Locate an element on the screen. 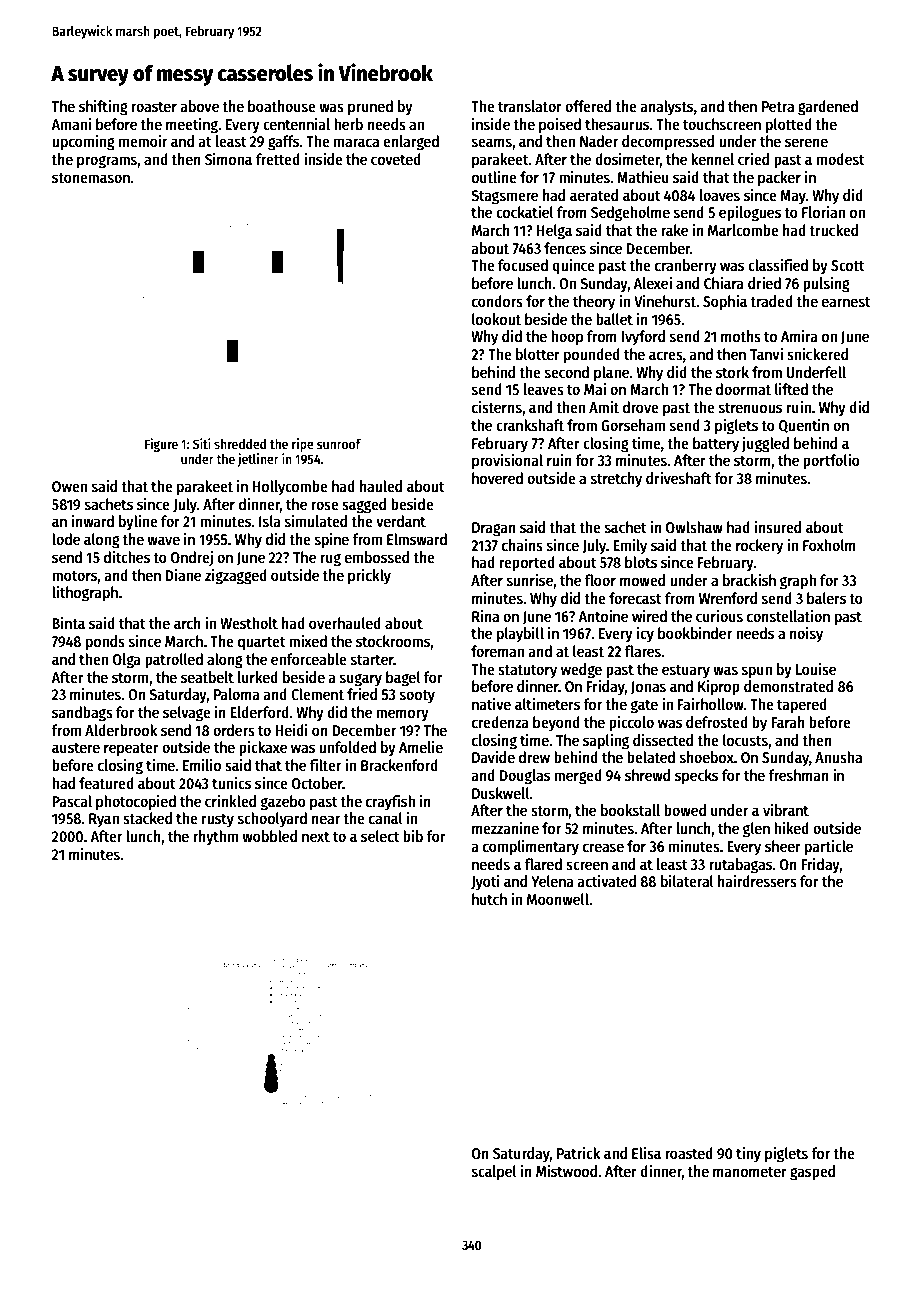 The image size is (924, 1308). Patrick is located at coordinates (578, 1153).
